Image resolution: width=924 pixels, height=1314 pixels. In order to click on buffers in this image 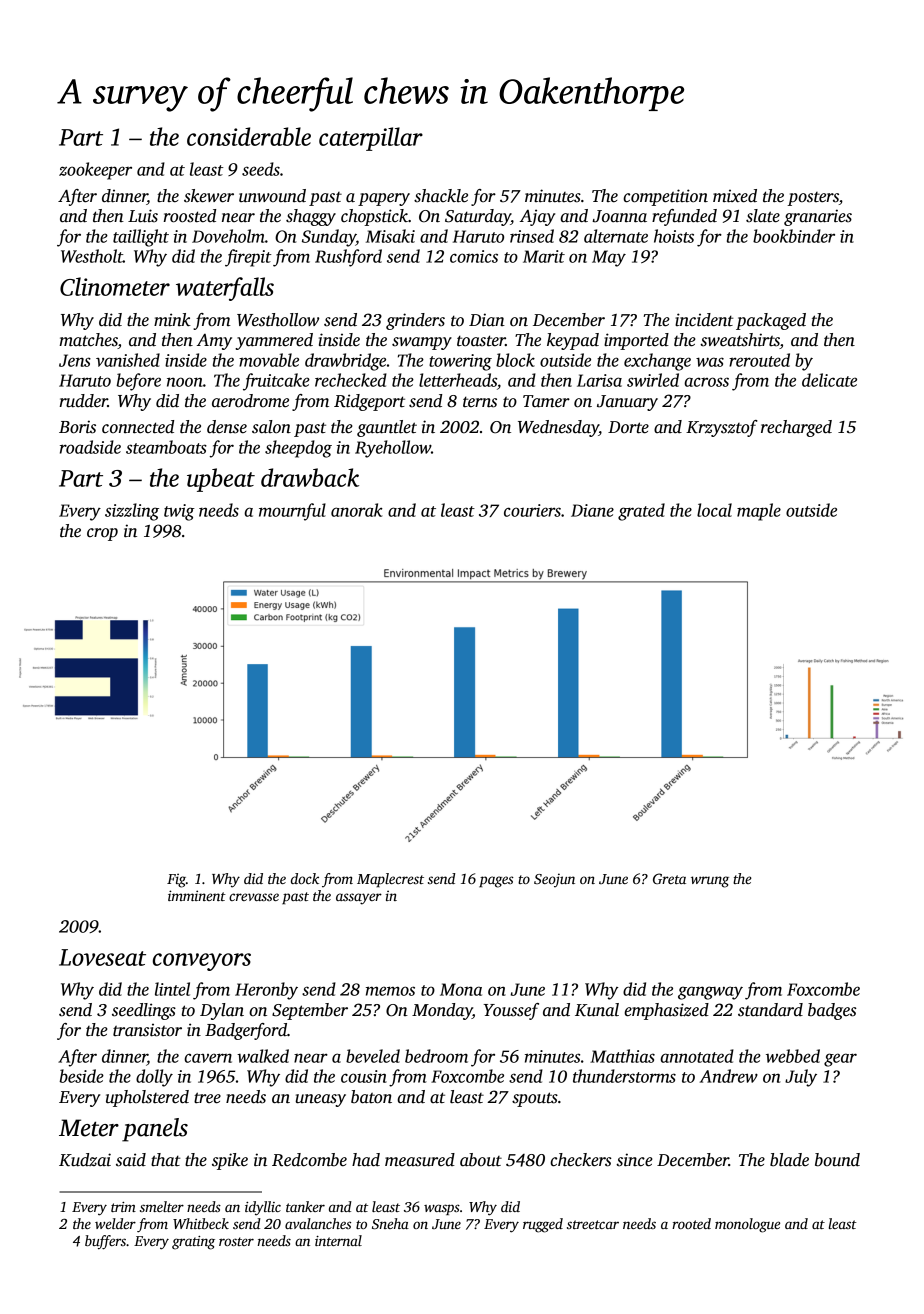, I will do `click(105, 1242)`.
